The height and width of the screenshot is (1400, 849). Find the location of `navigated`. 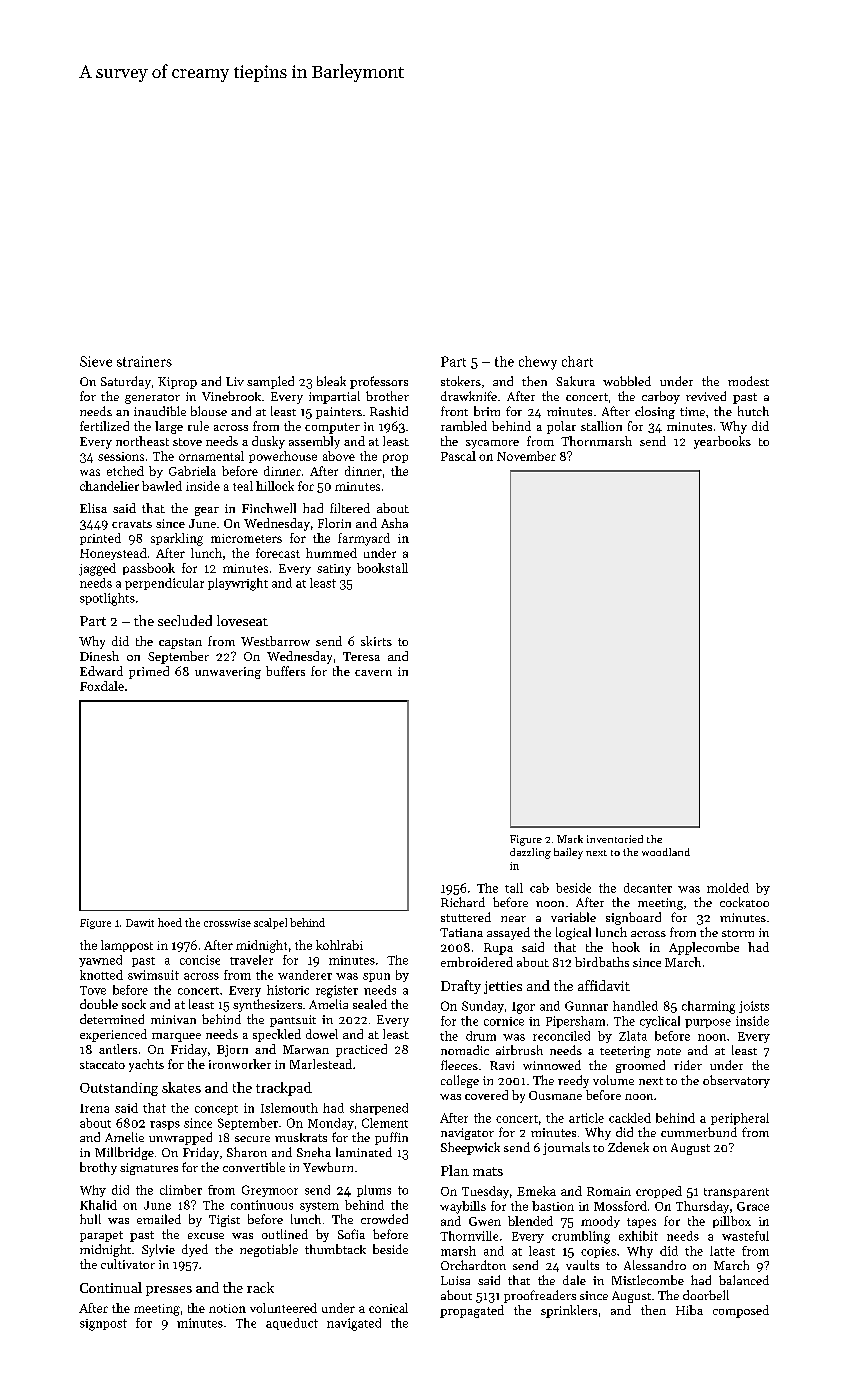

navigated is located at coordinates (354, 1324).
